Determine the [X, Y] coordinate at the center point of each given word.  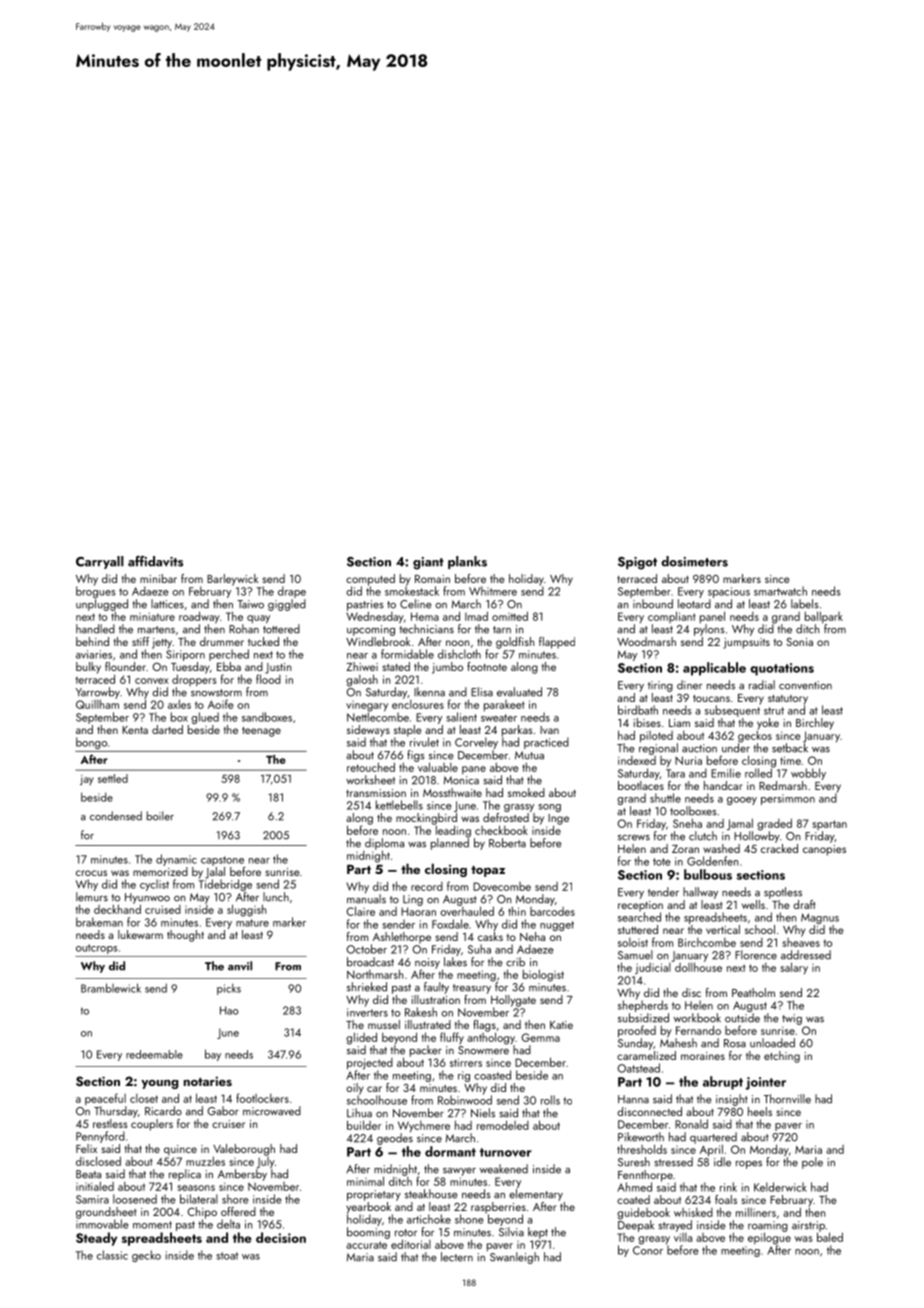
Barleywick [232, 580]
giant [428, 563]
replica [185, 1175]
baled [830, 1237]
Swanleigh [514, 1258]
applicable [714, 669]
